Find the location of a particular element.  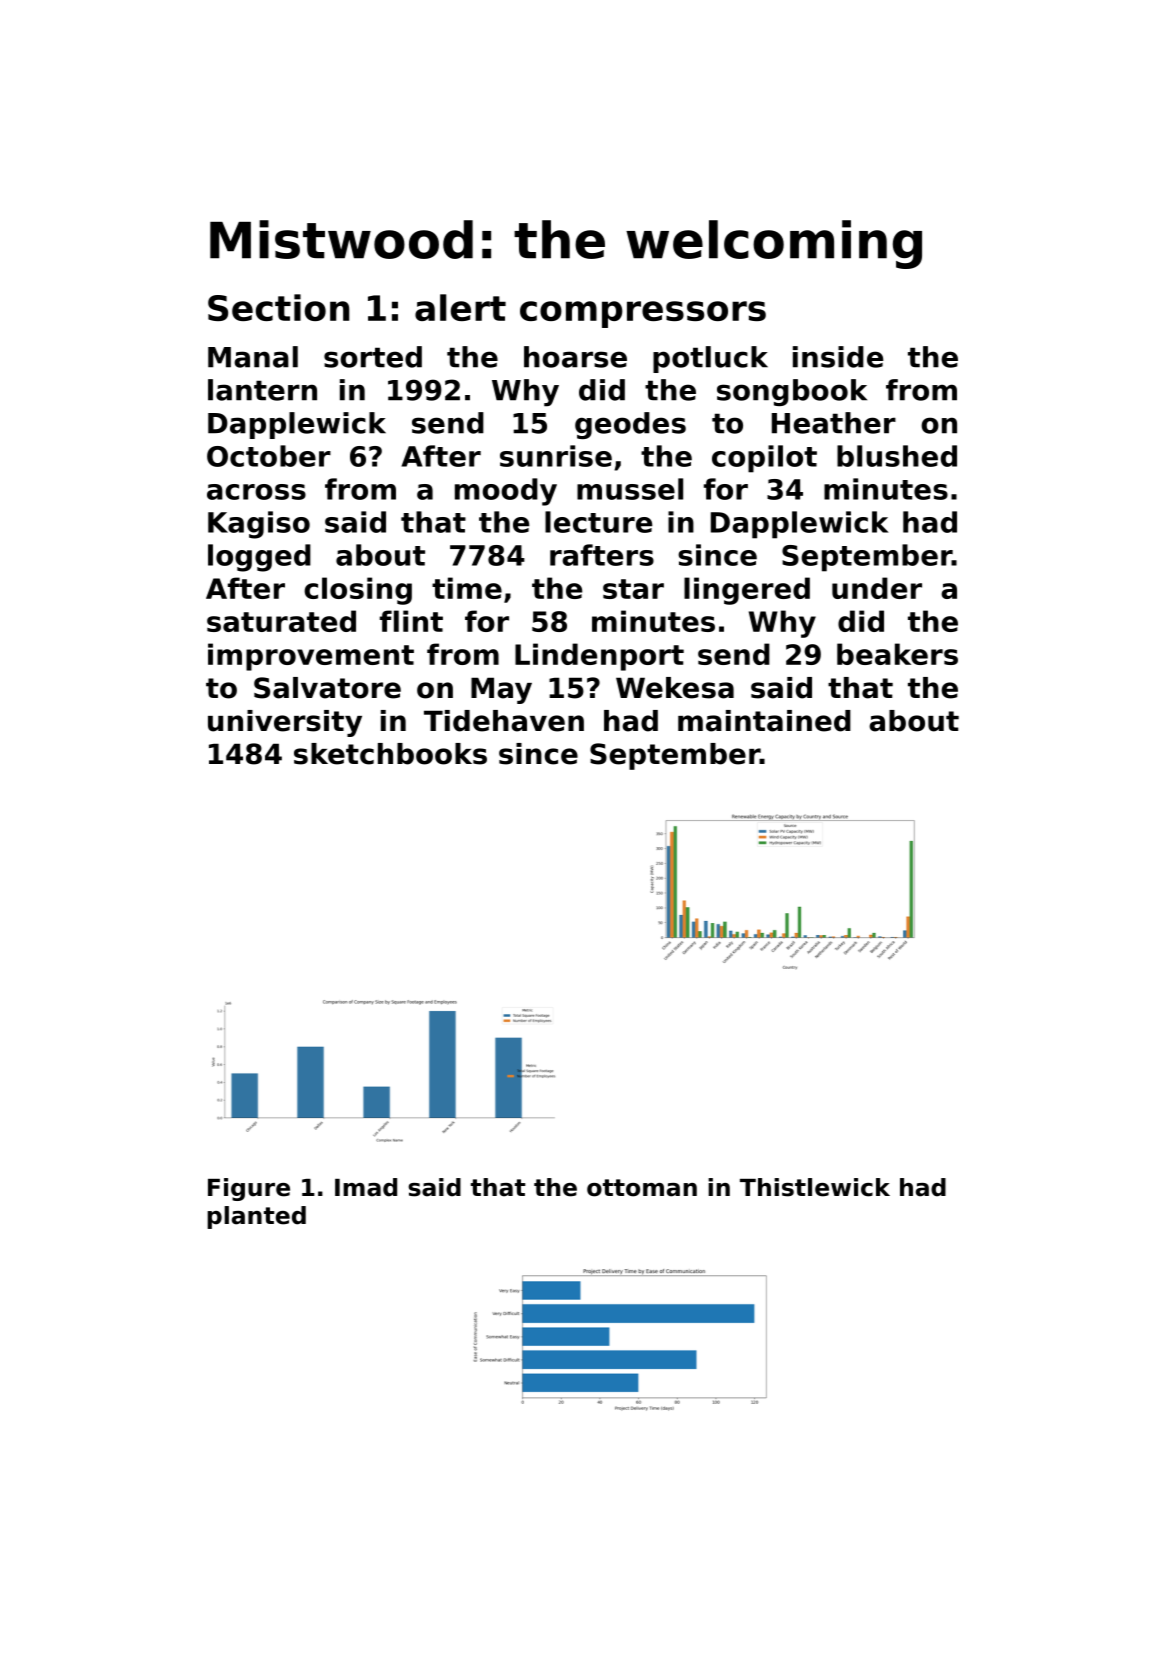

Thistlewick is located at coordinates (815, 1187).
